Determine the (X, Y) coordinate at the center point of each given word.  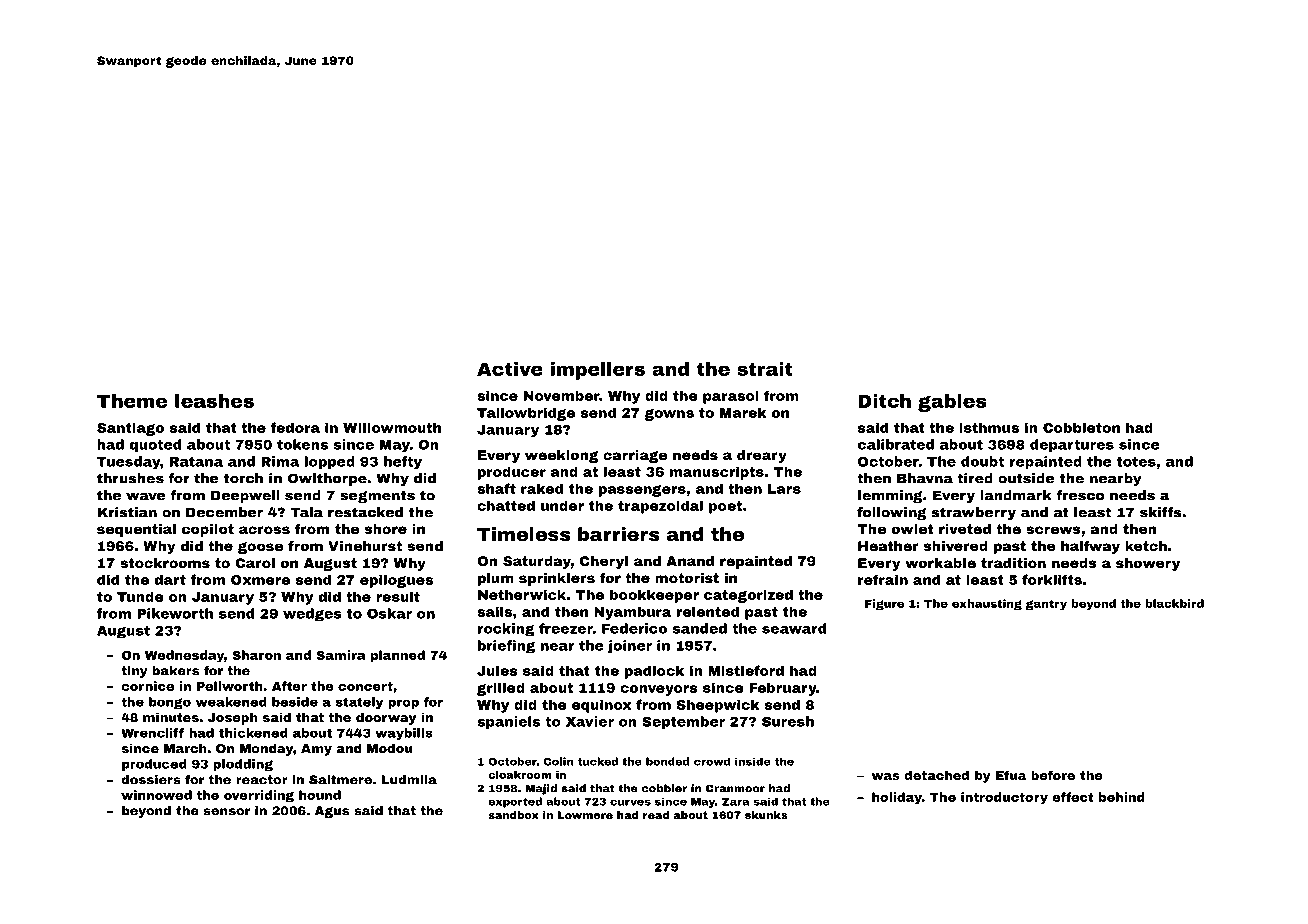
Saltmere (340, 780)
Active (510, 369)
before (1053, 775)
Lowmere (585, 815)
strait (765, 369)
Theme (132, 401)
